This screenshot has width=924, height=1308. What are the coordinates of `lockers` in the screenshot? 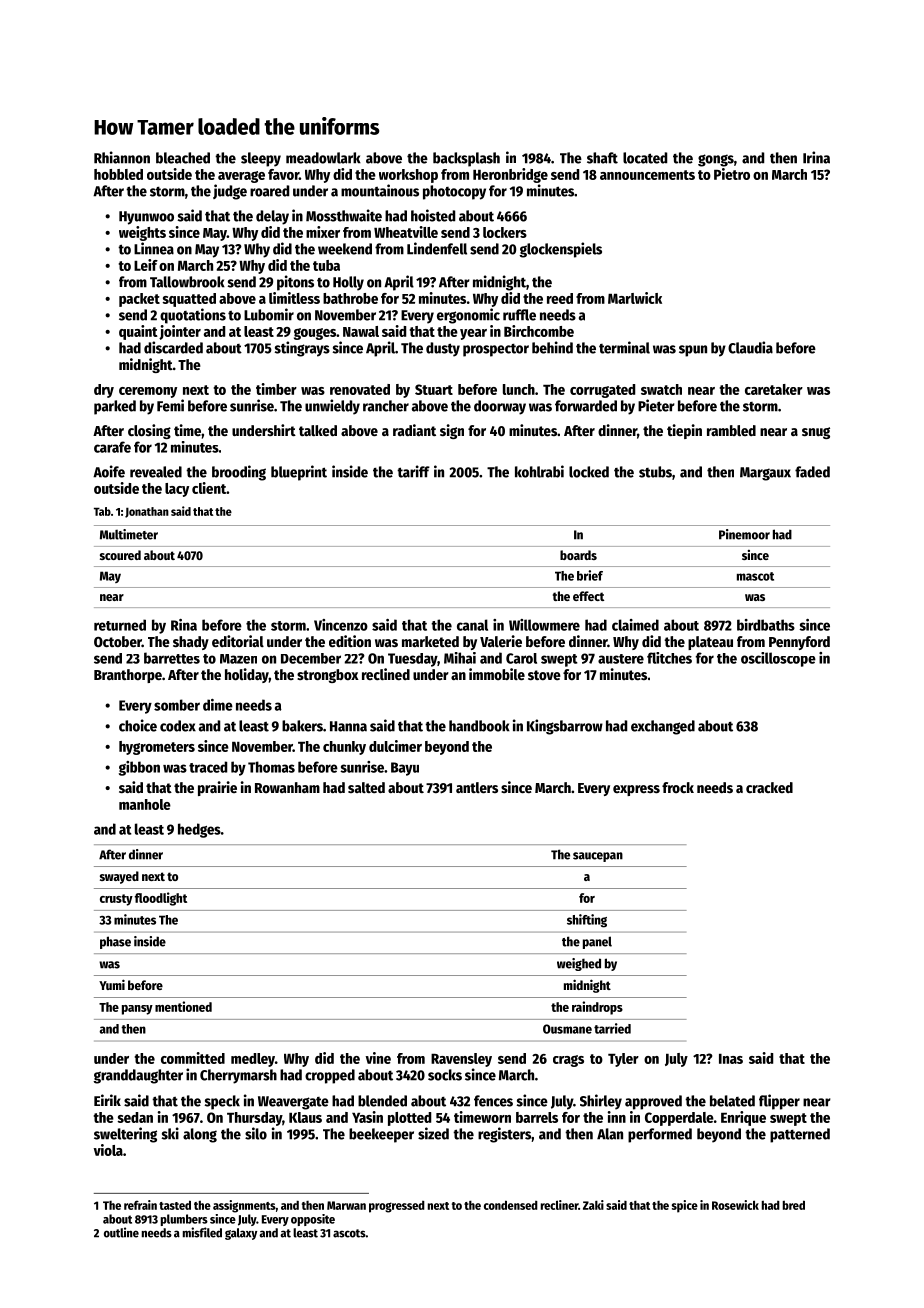 It's located at (505, 232).
